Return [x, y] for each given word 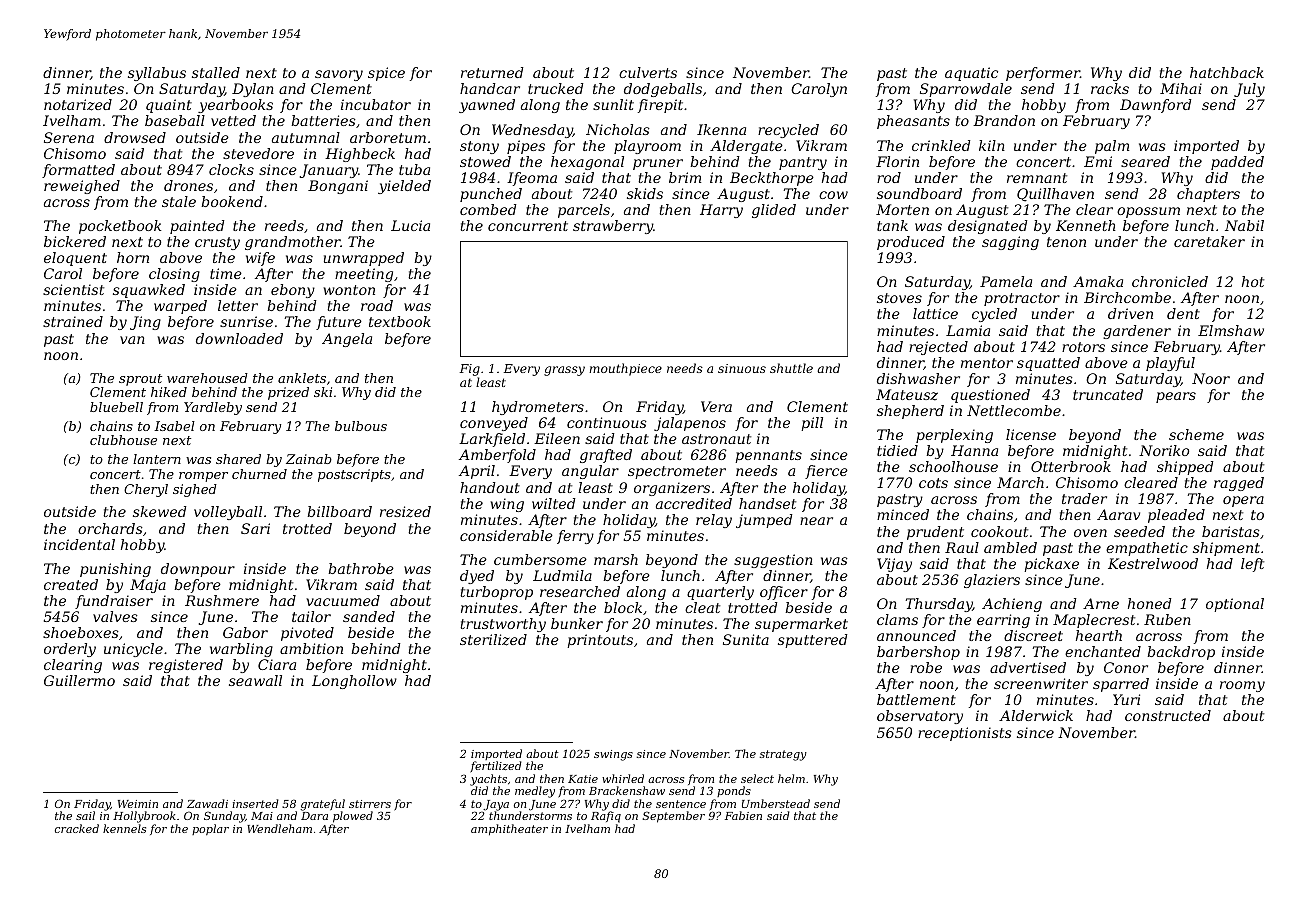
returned [492, 72]
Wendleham [279, 828]
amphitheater [509, 830]
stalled [216, 72]
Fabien [743, 815]
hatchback [1227, 72]
